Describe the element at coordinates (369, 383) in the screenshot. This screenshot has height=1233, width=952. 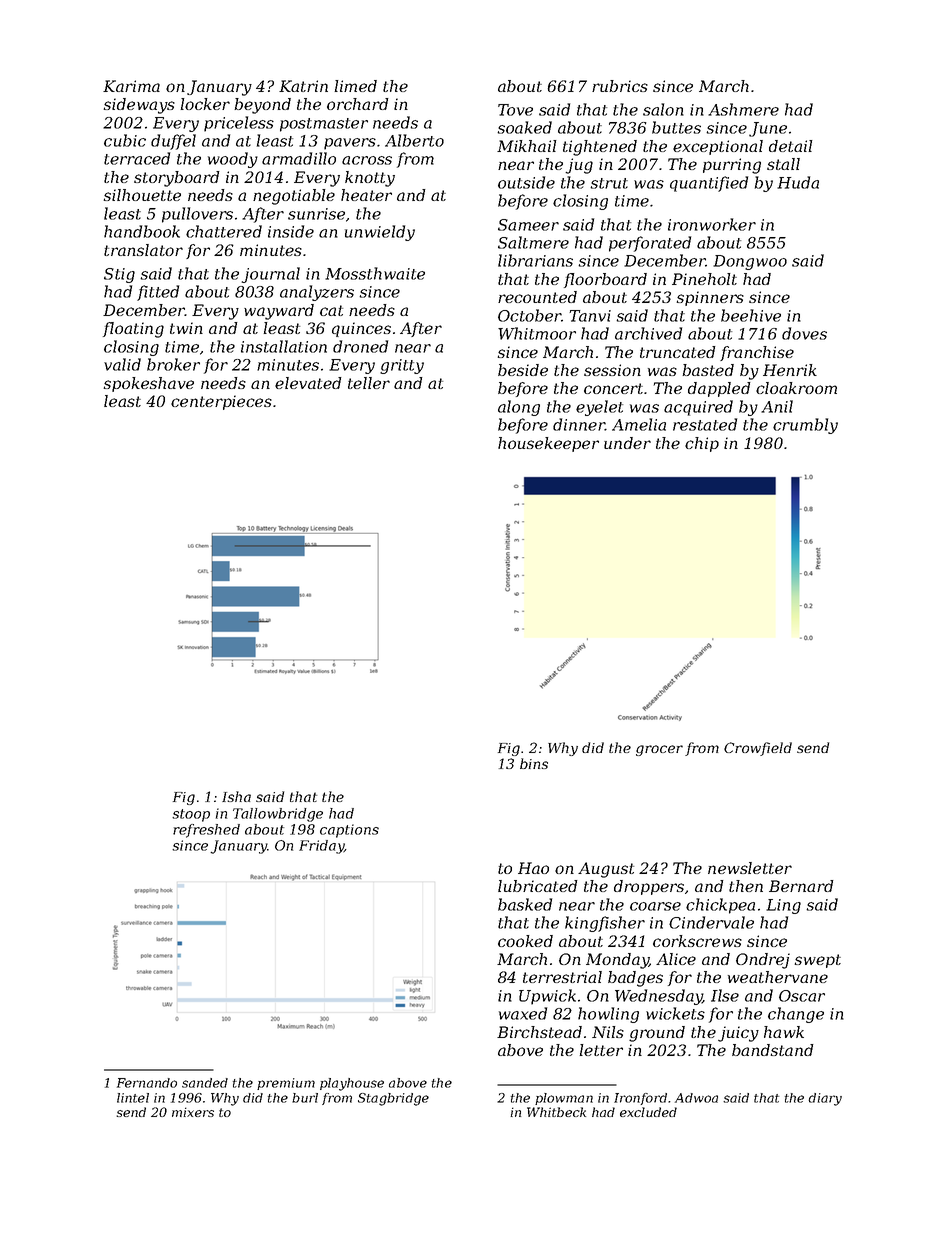
I see `teller` at that location.
